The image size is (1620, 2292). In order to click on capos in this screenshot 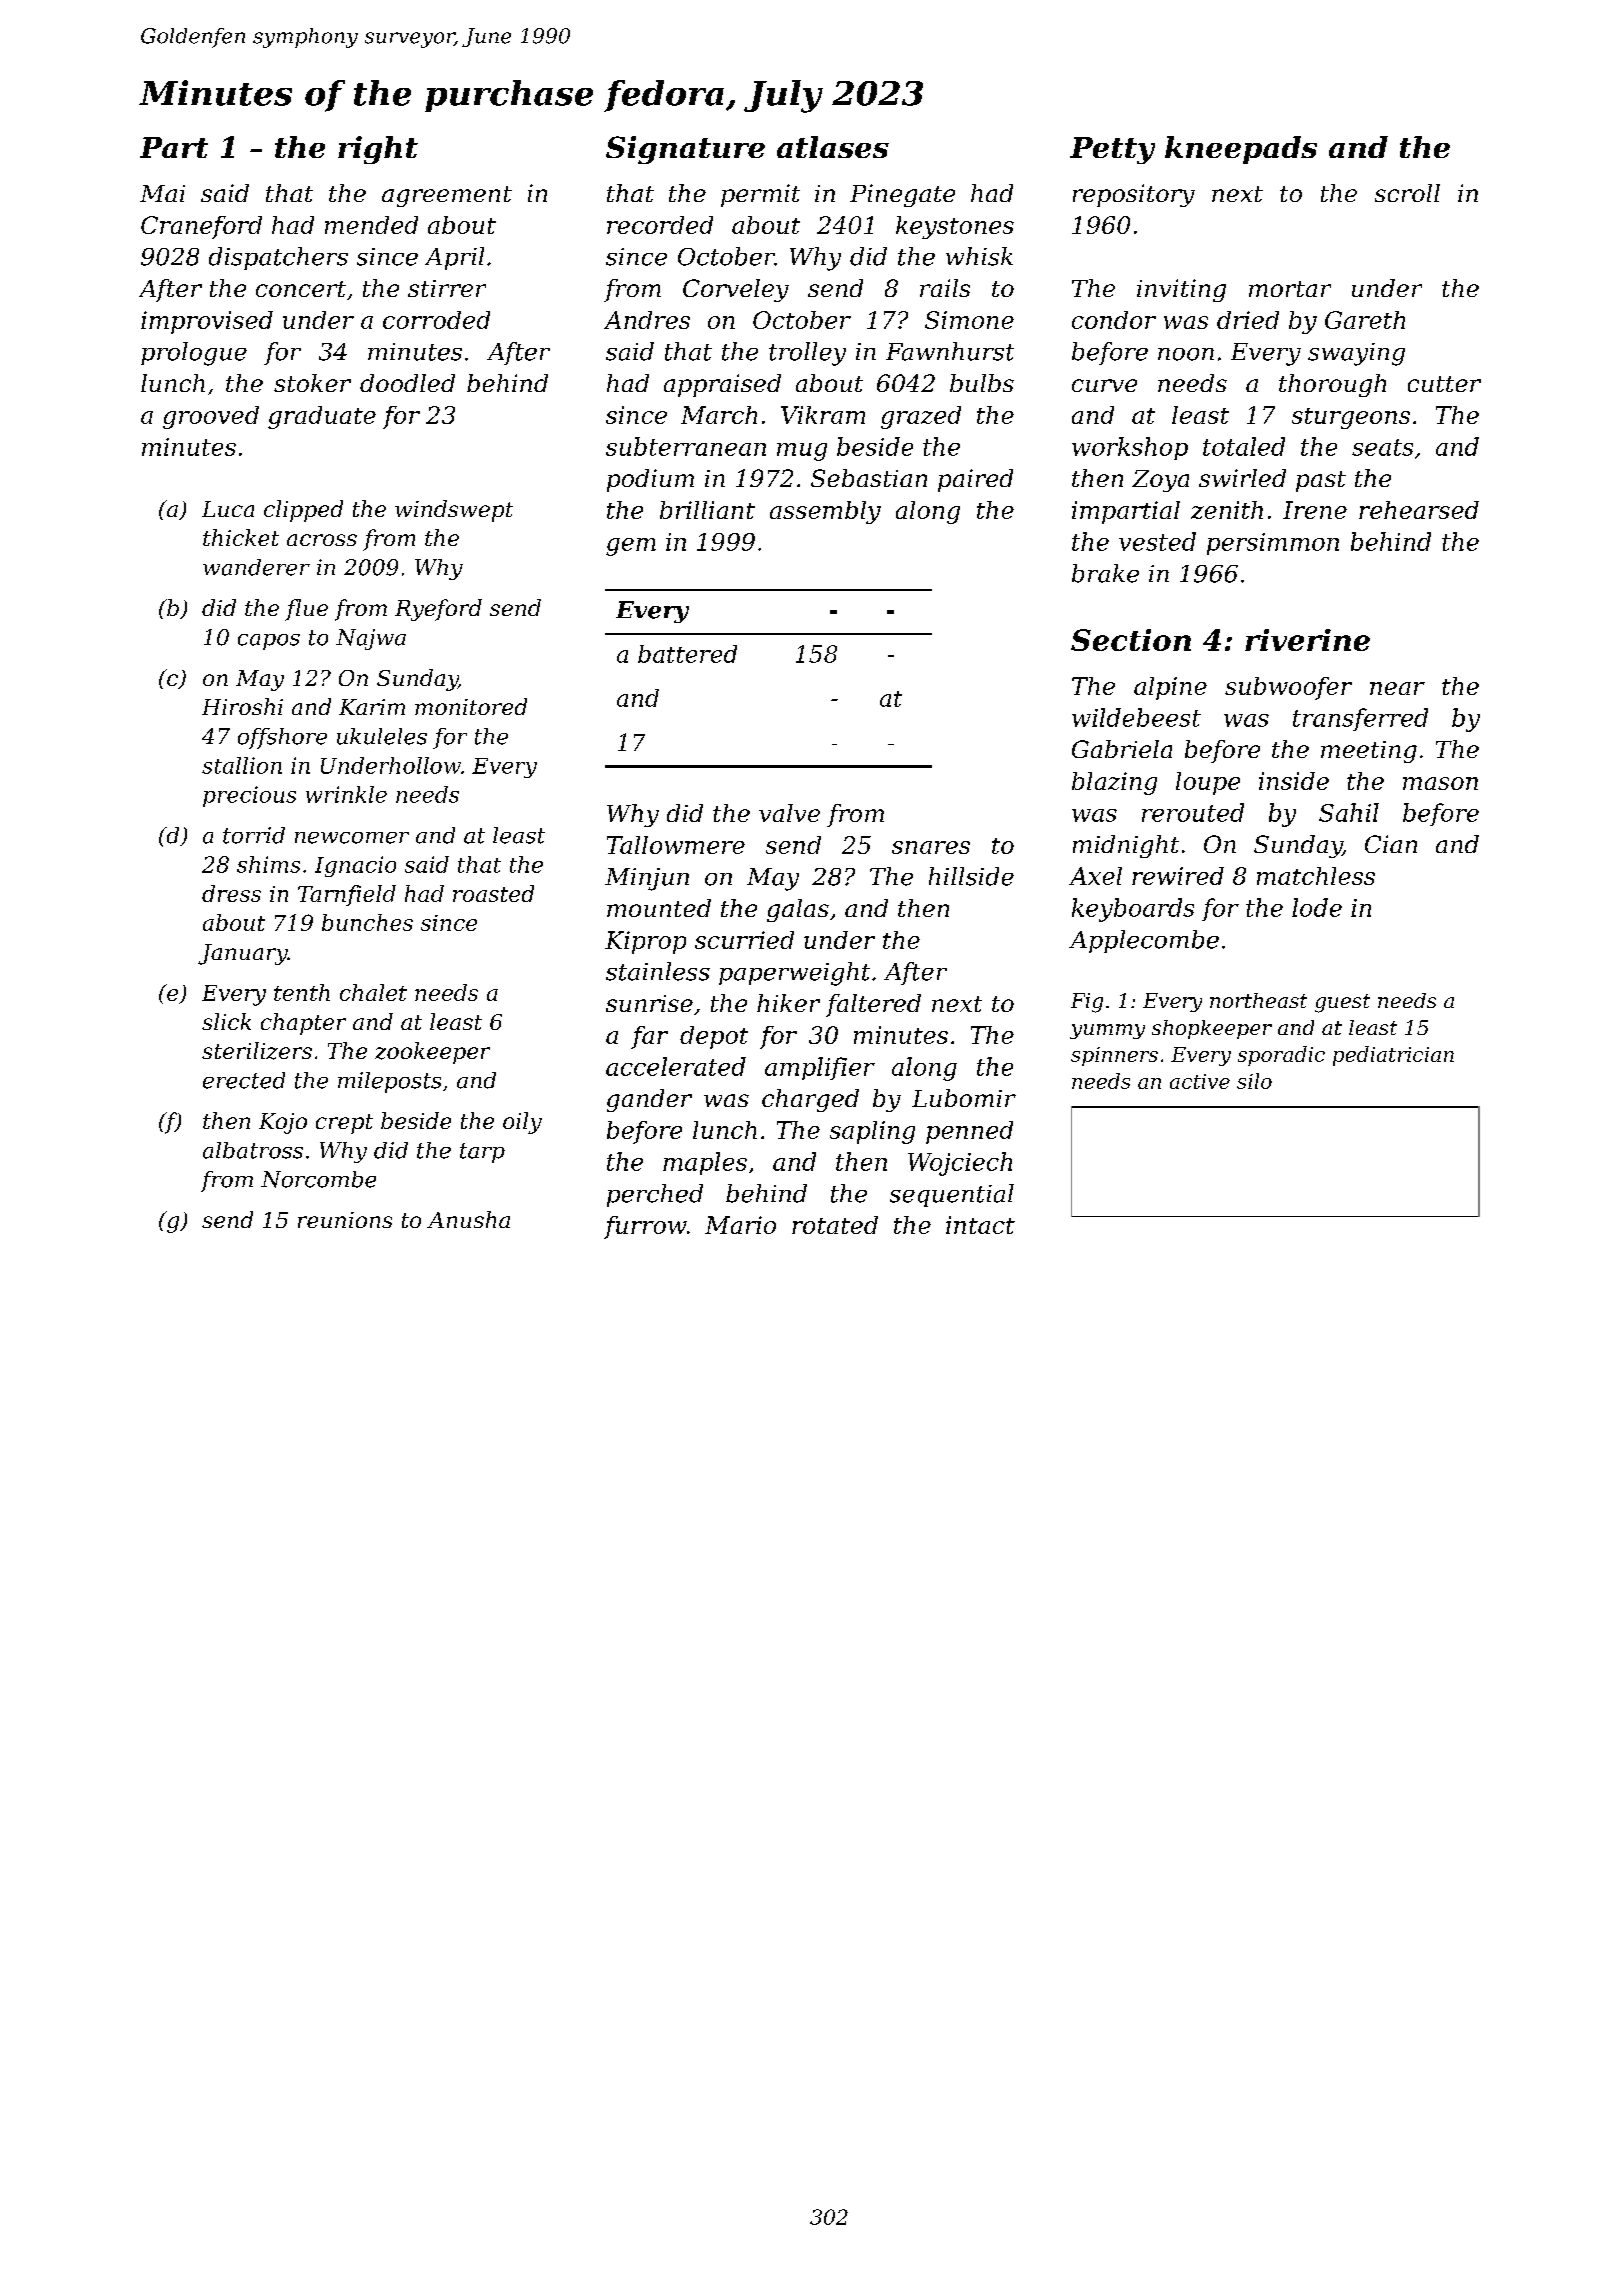, I will do `click(269, 642)`.
